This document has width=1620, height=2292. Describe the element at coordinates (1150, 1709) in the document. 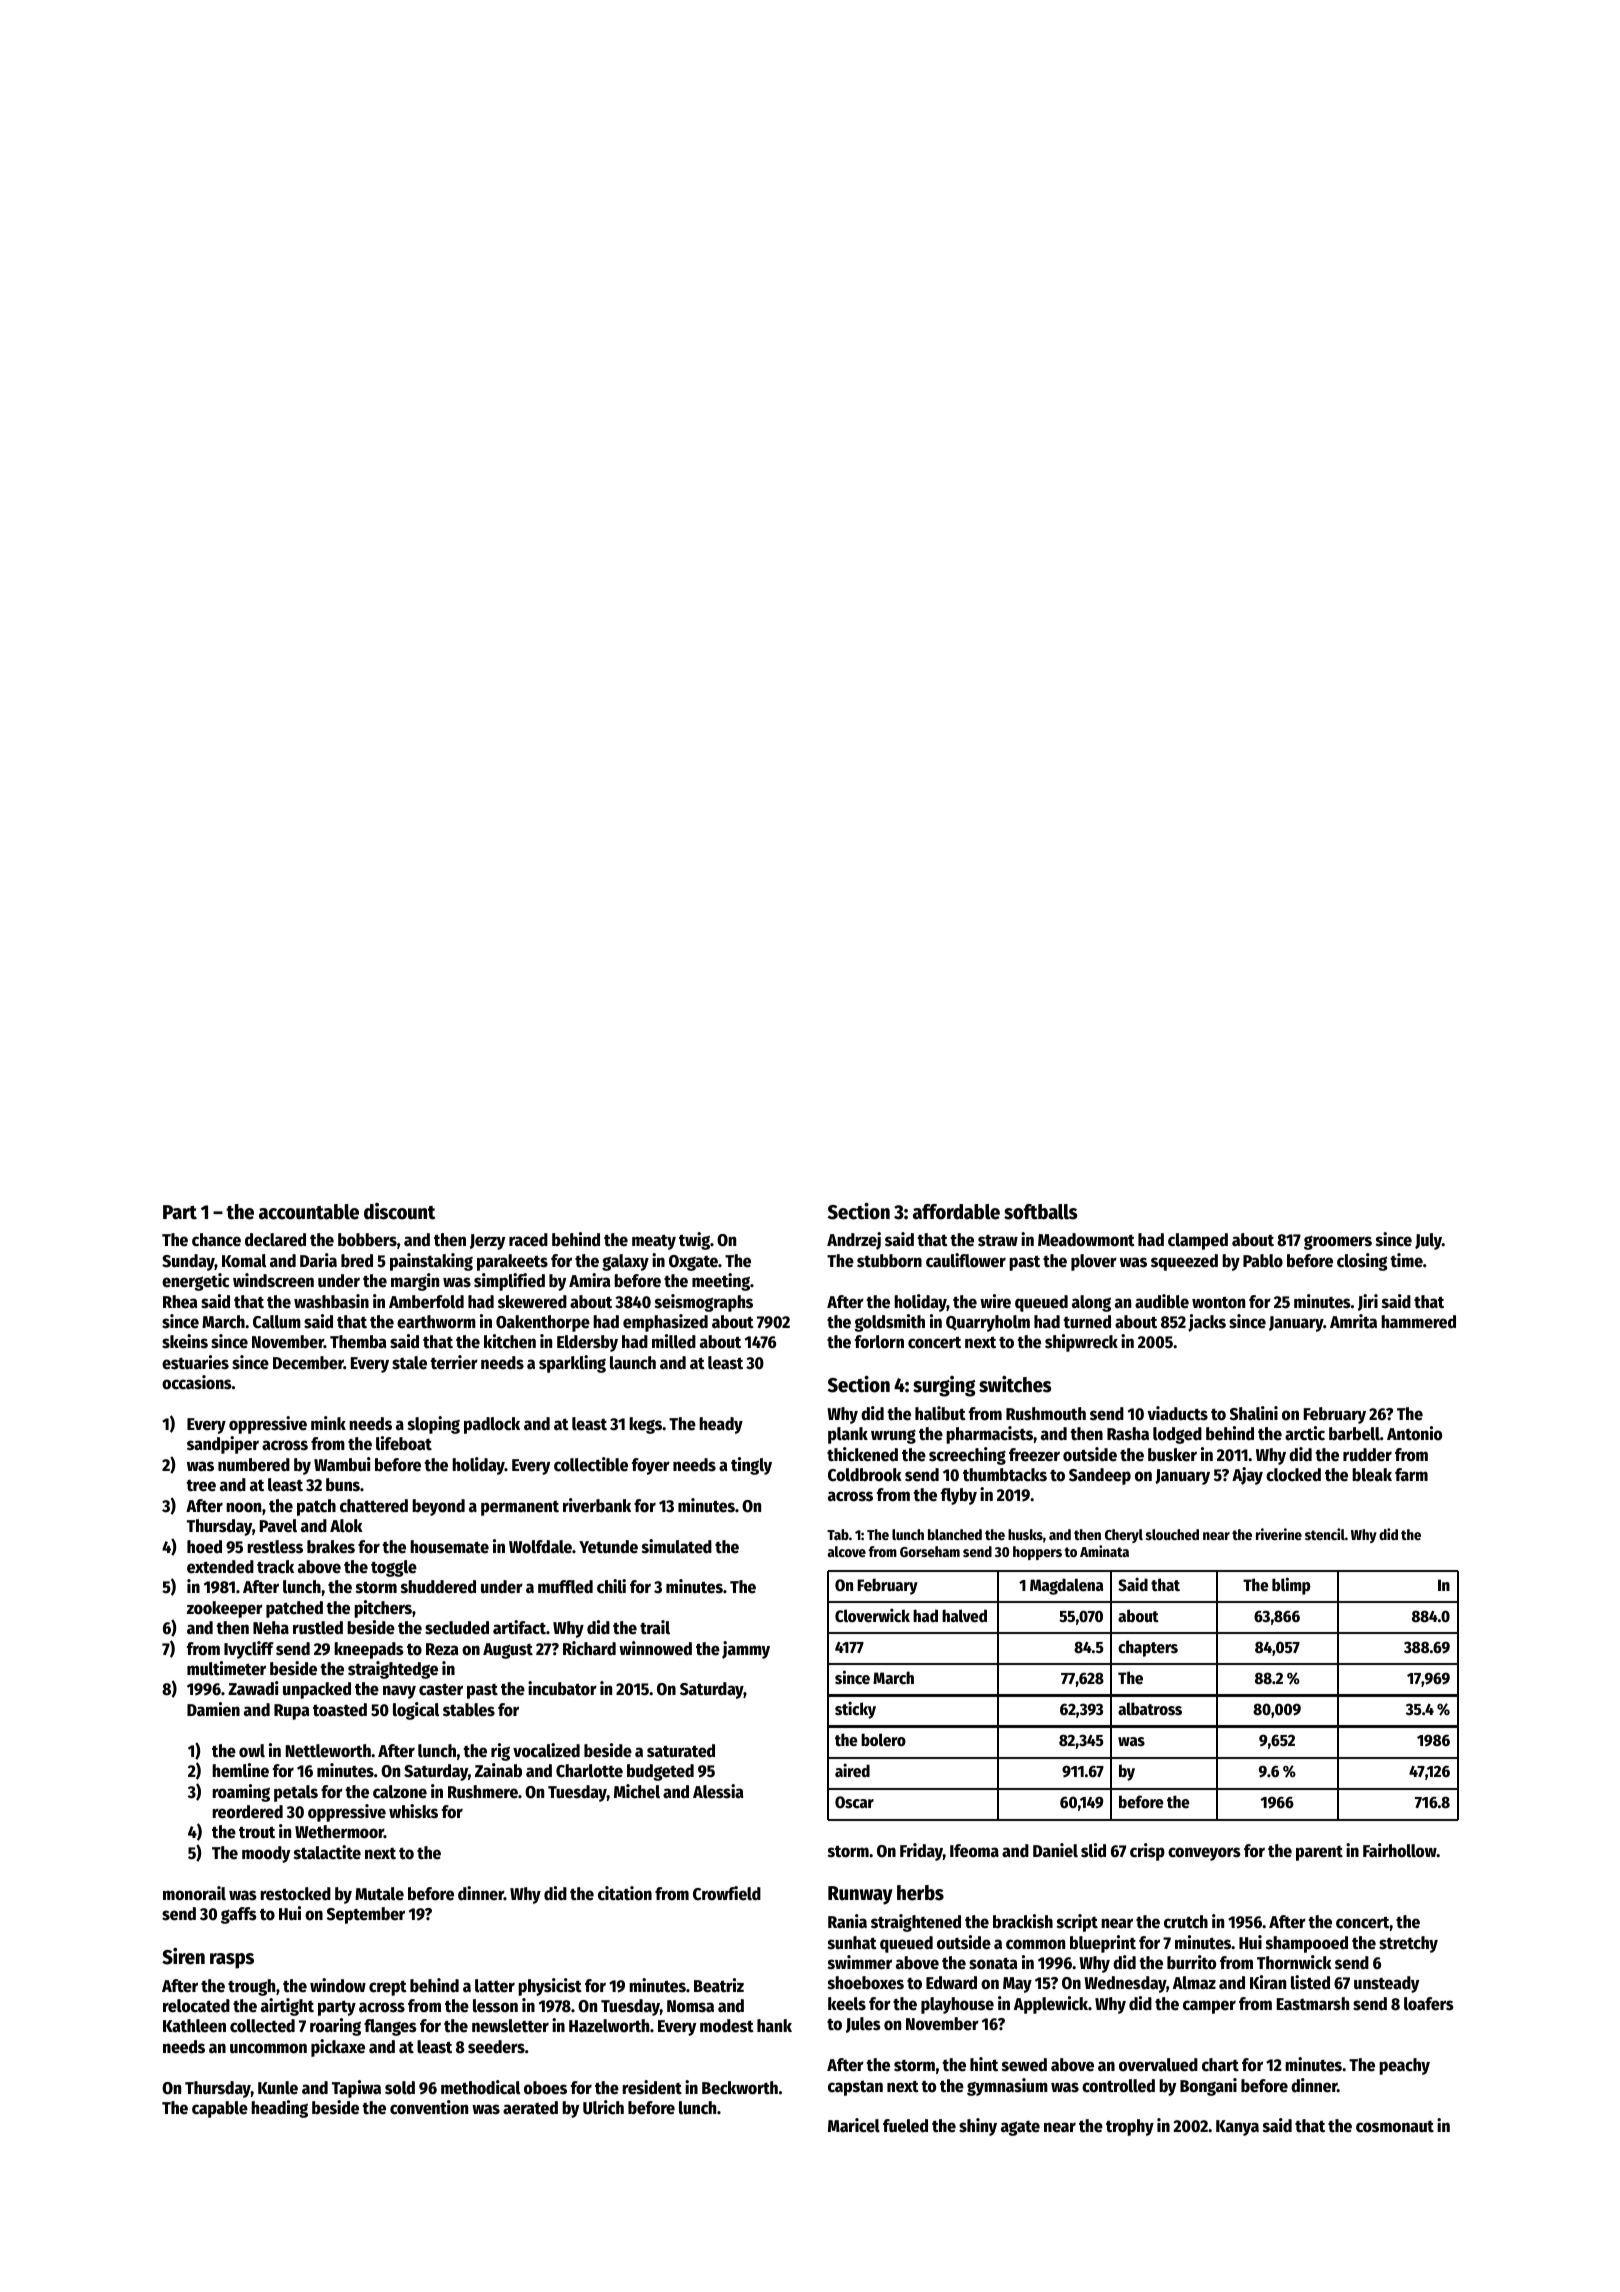

I see `albatross` at that location.
